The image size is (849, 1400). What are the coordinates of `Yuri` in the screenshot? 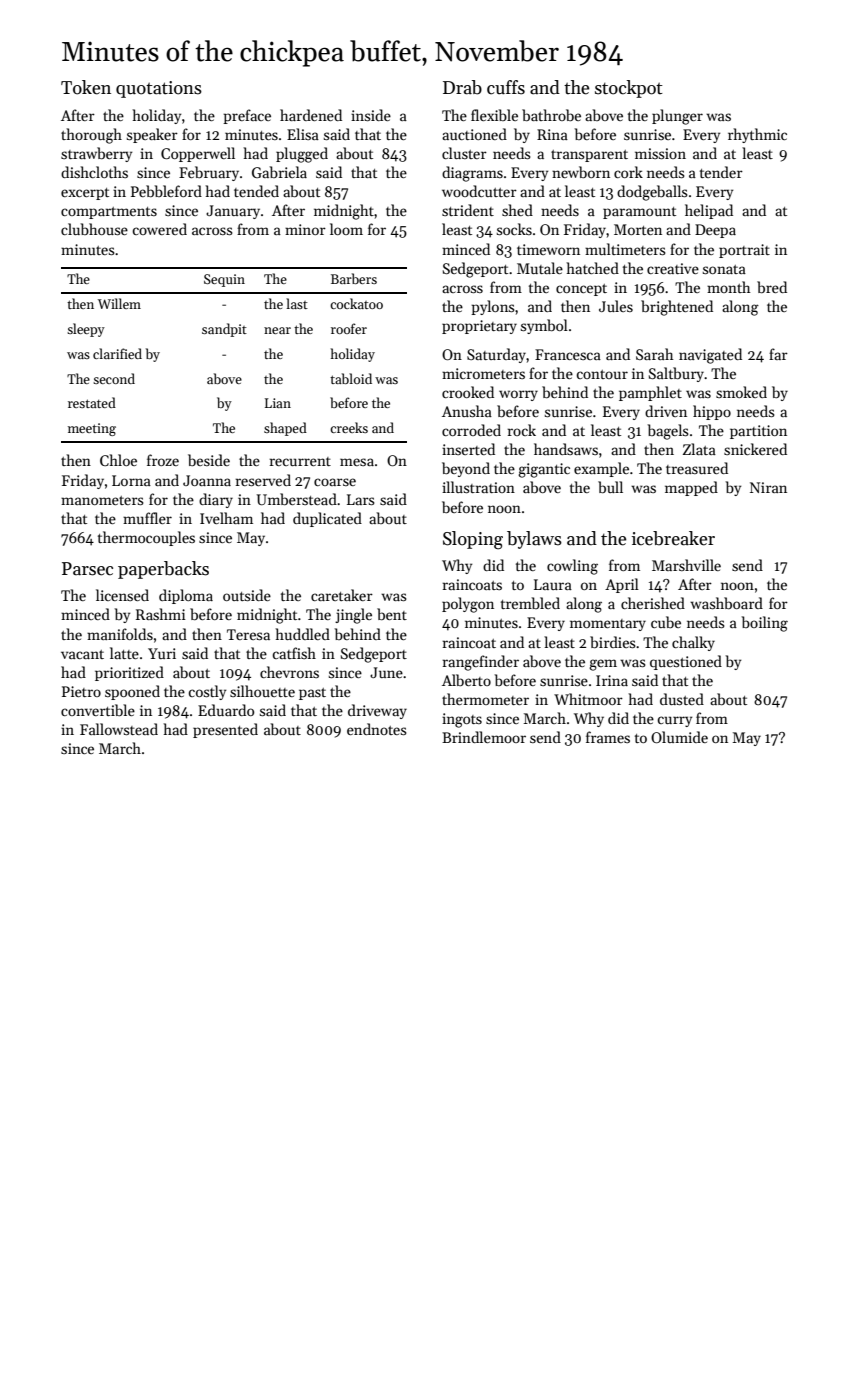 It's located at (162, 653).
